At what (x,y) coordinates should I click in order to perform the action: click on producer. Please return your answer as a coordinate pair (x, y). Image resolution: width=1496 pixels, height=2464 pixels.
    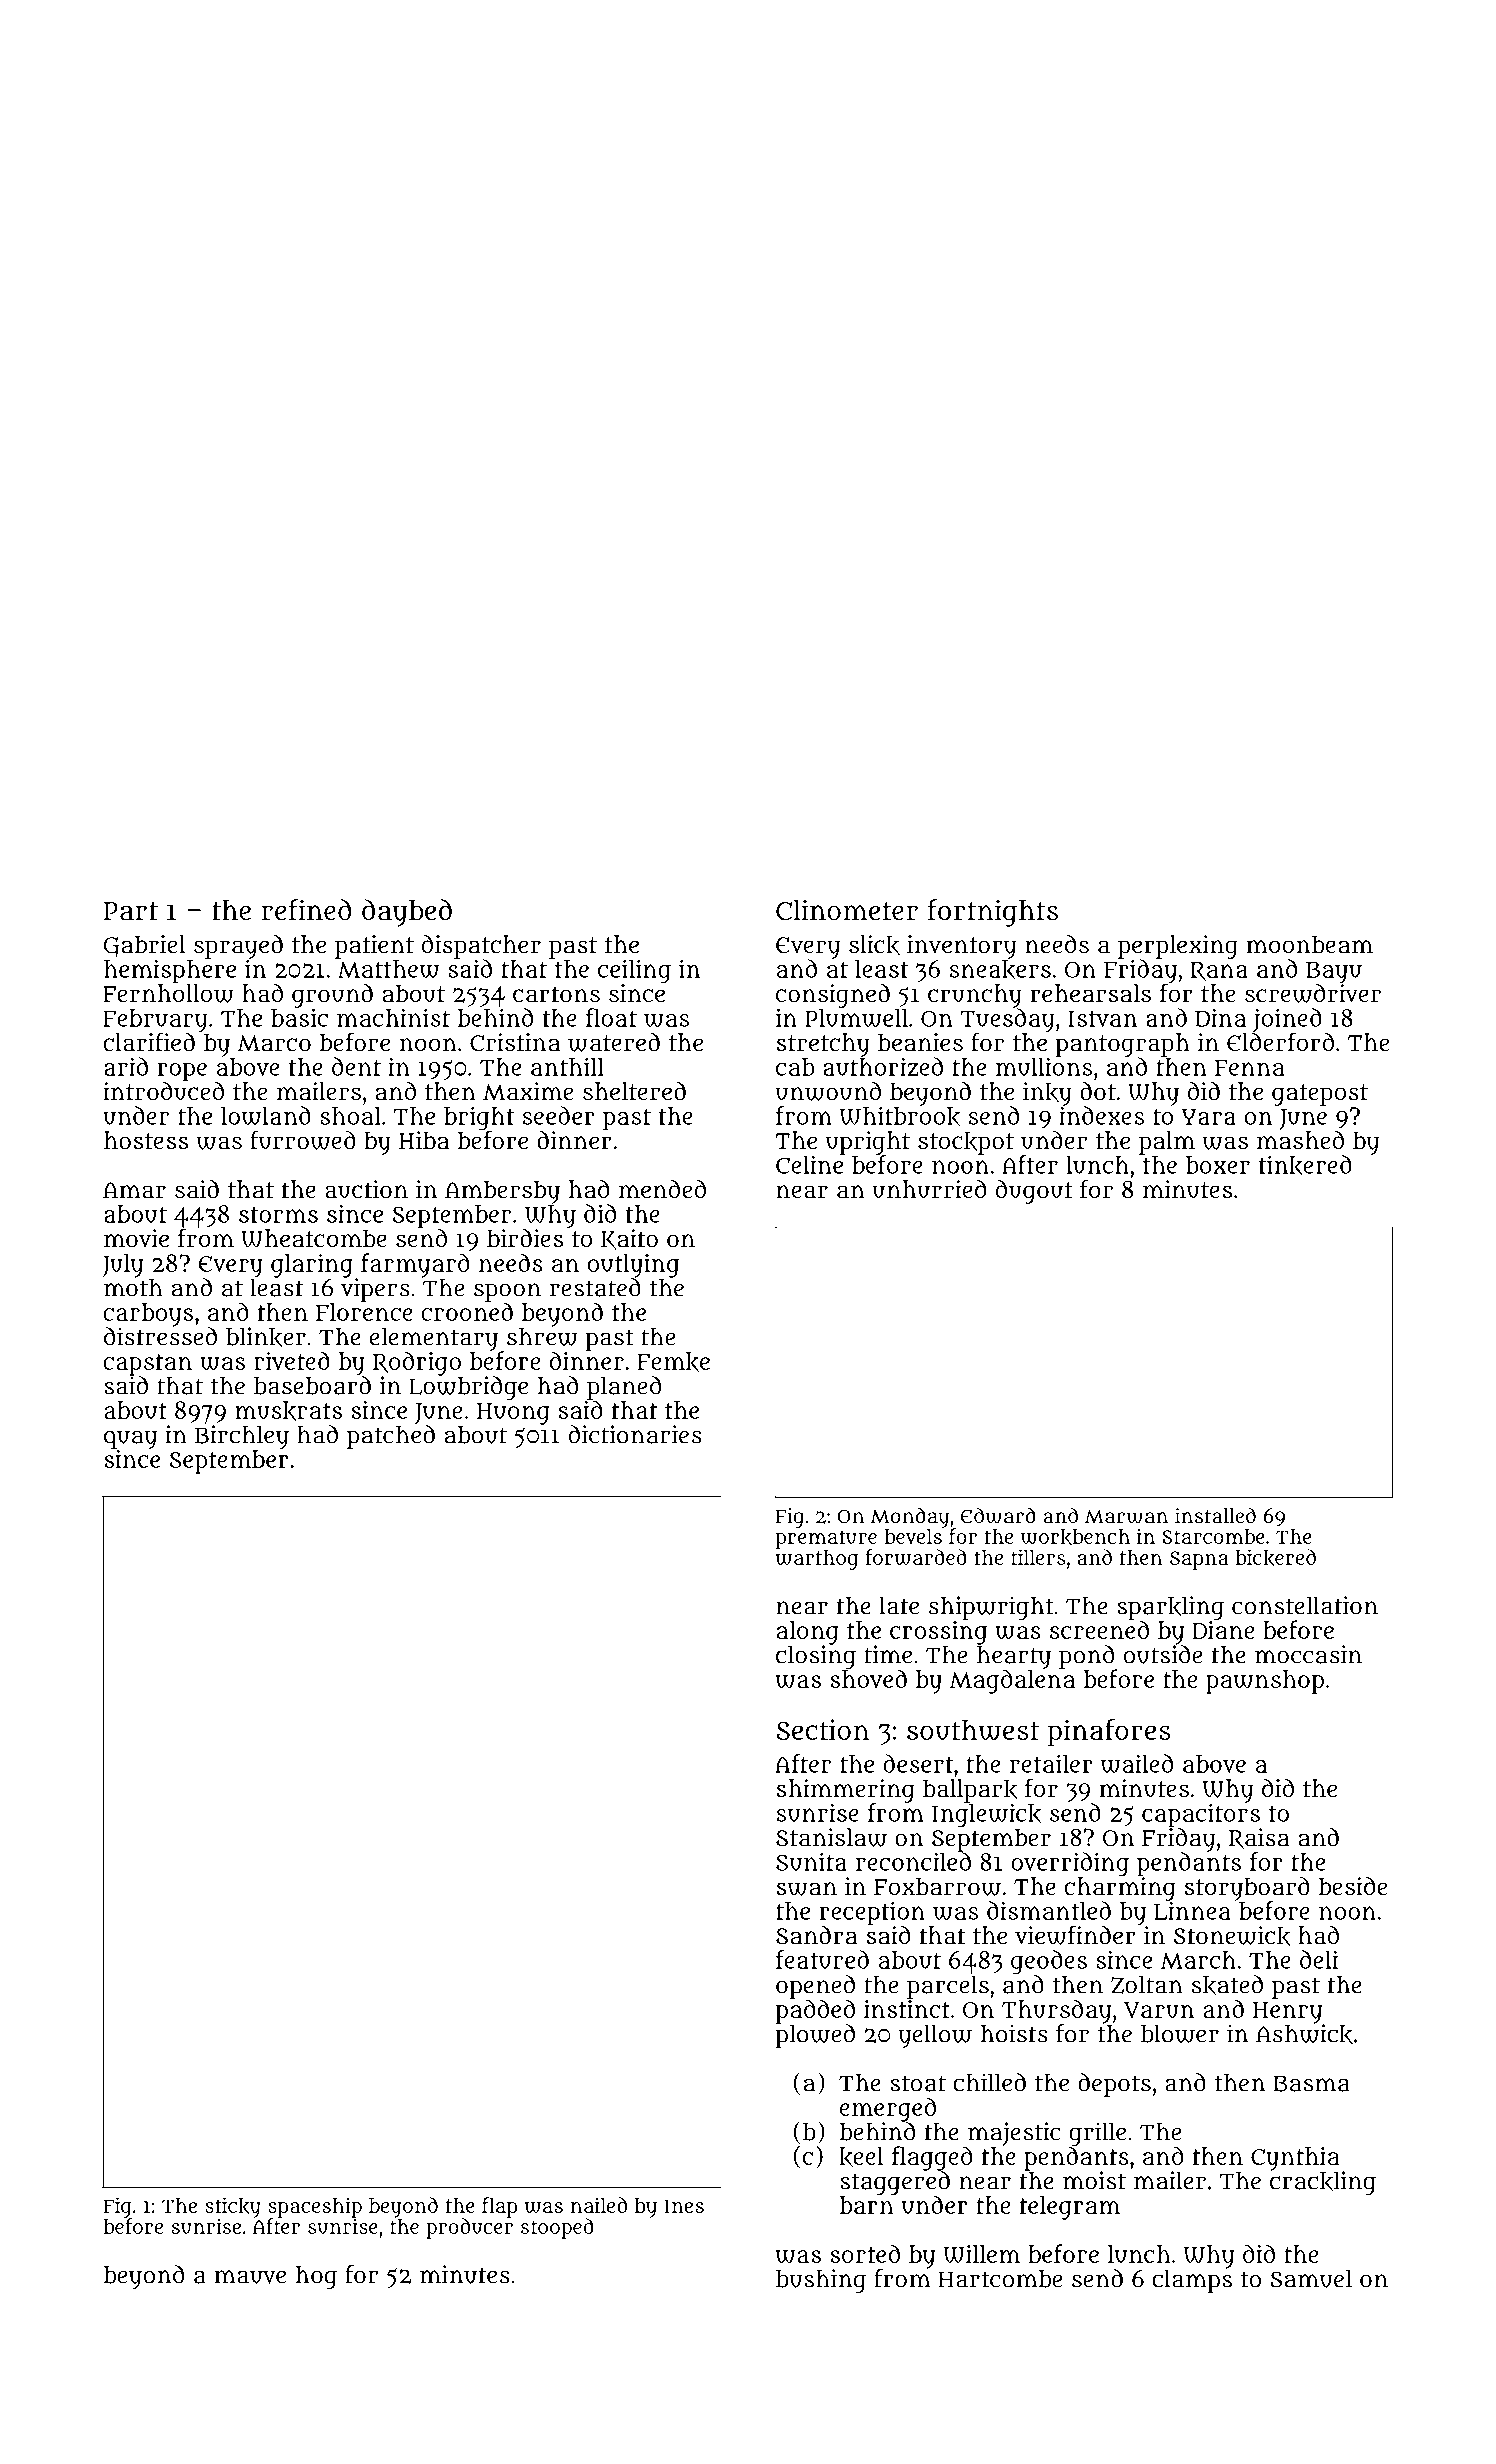
    Looking at the image, I should click on (469, 2228).
